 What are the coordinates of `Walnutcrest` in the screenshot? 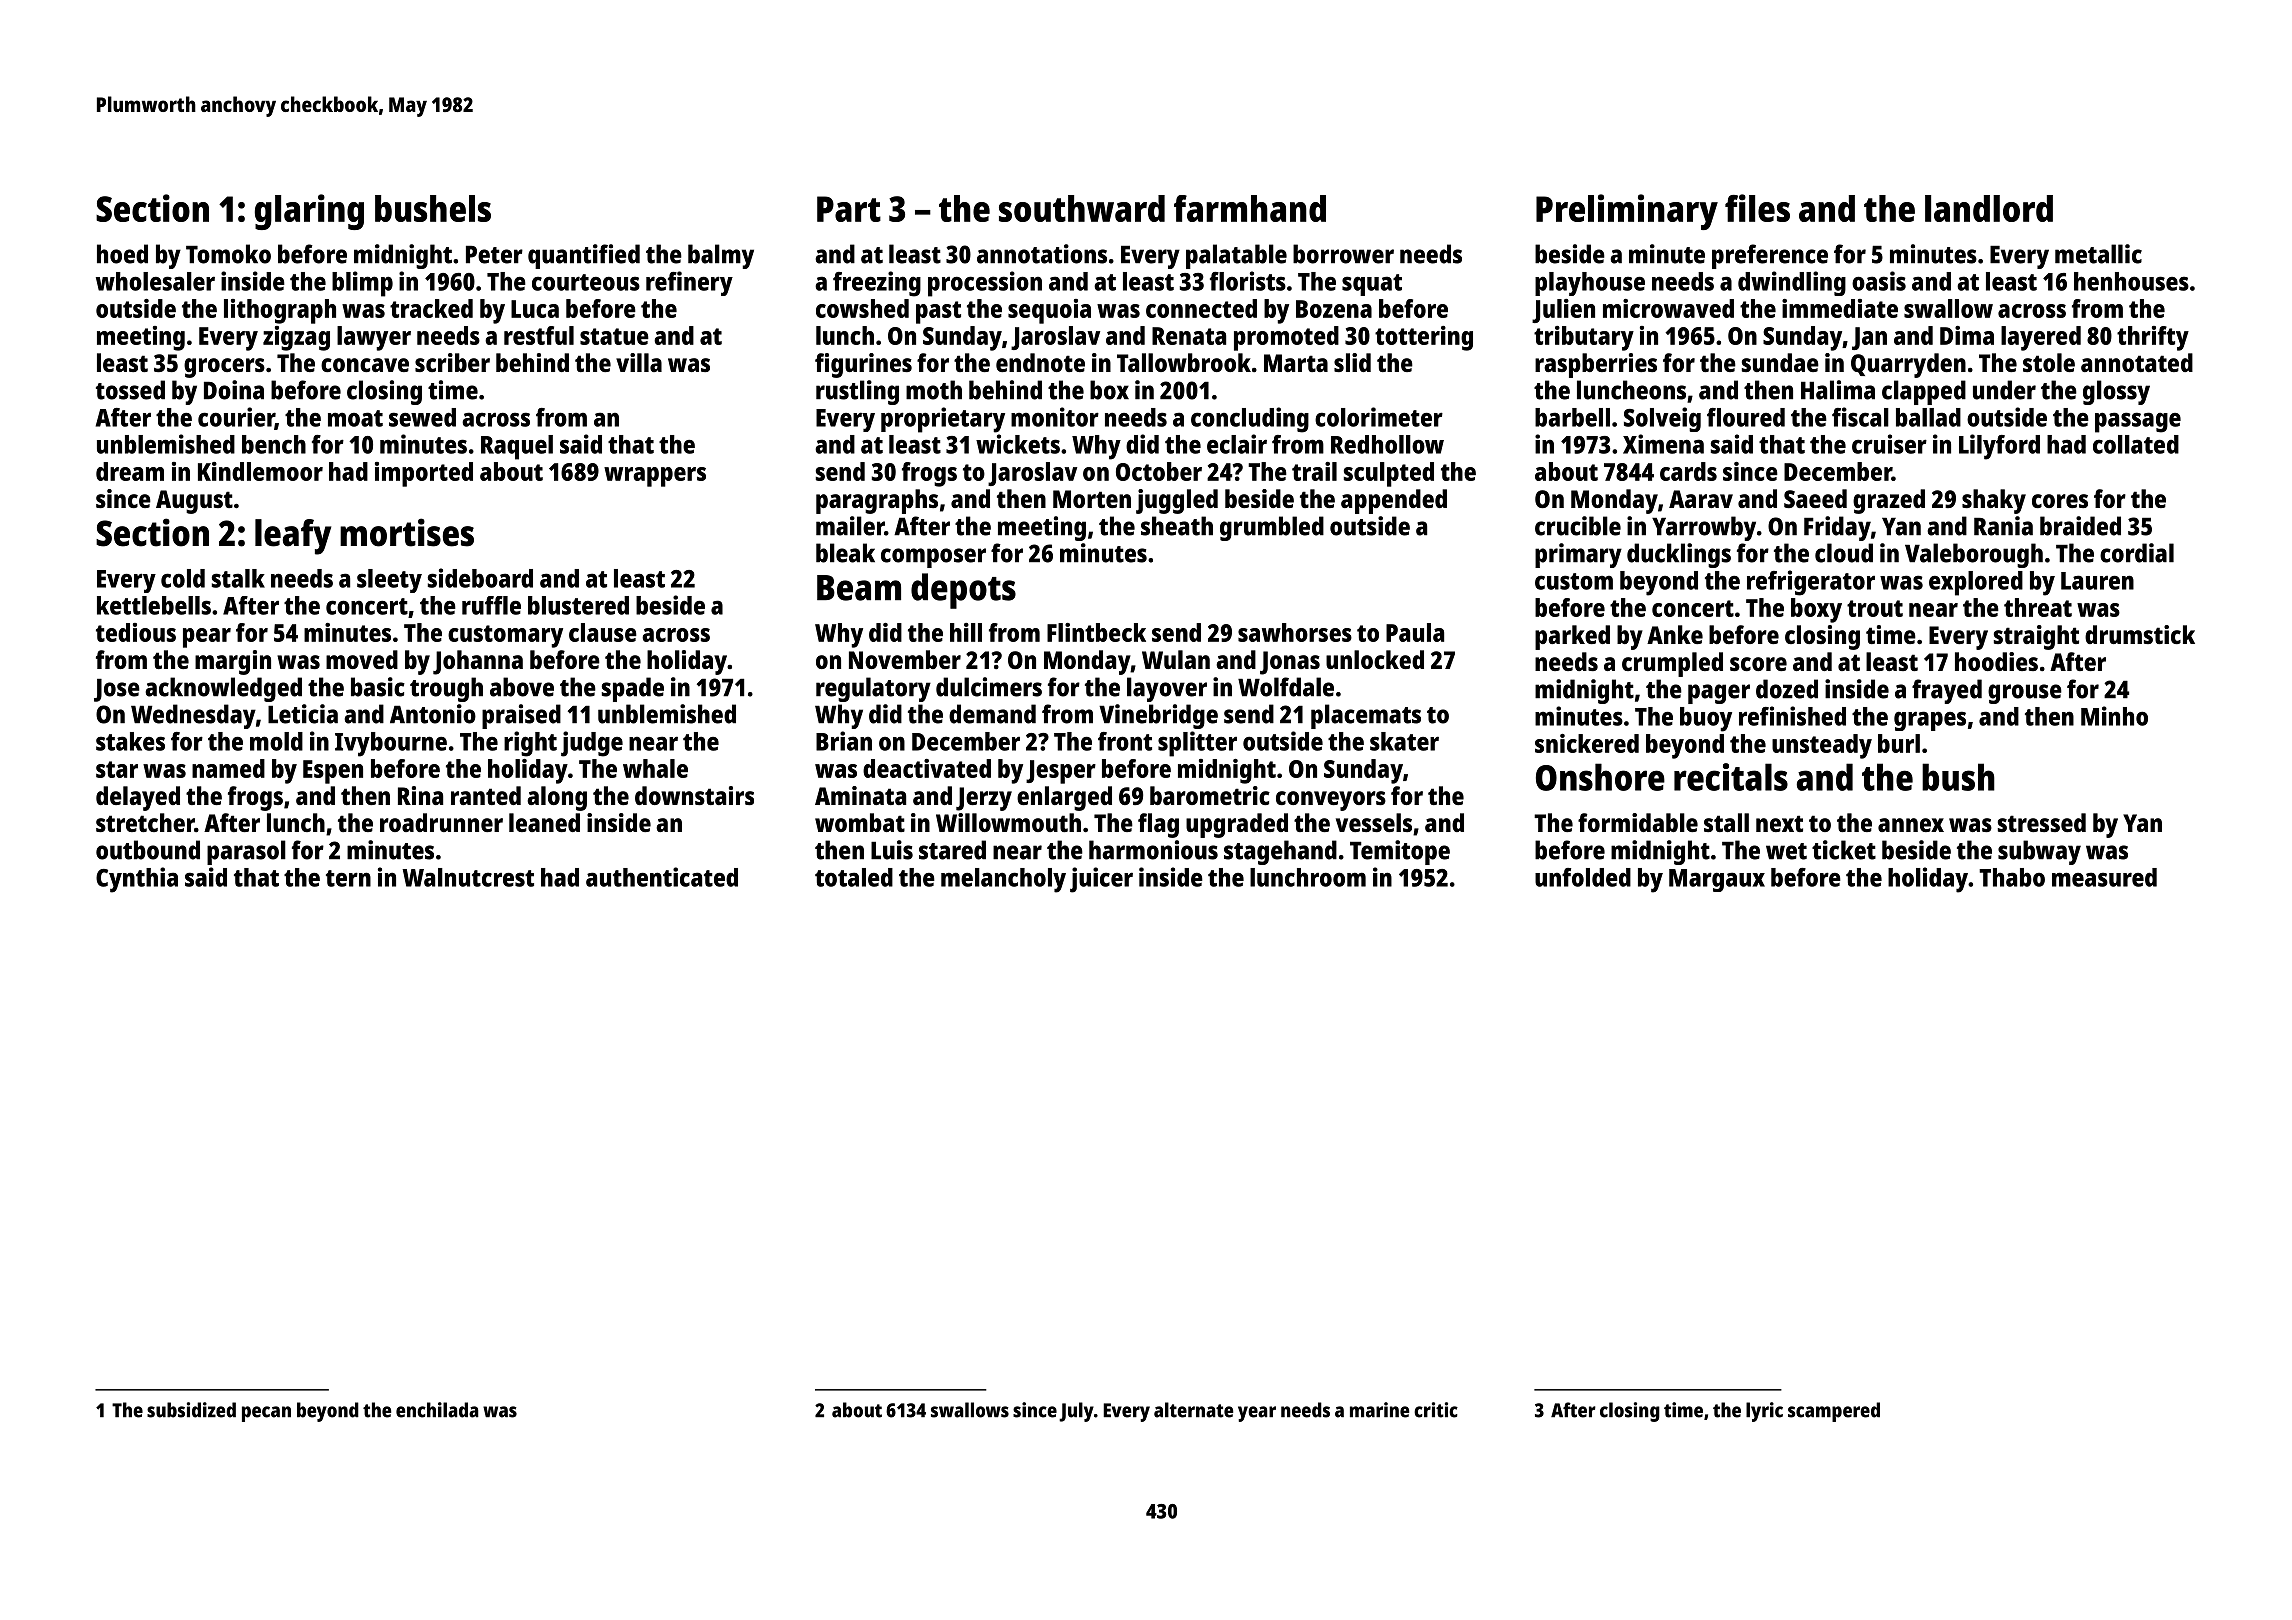 It's located at (468, 877).
